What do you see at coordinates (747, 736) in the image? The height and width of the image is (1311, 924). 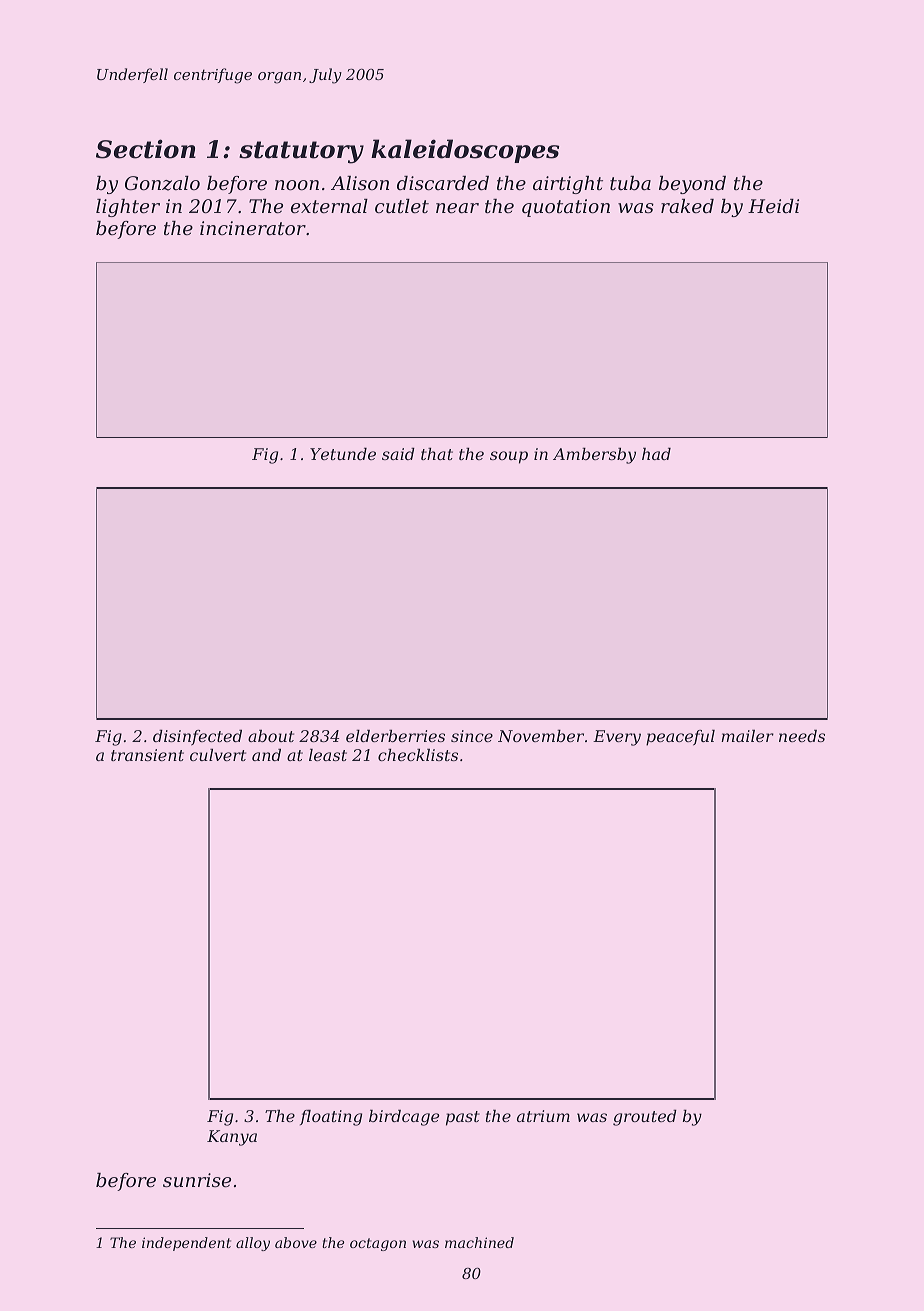 I see `mailer` at bounding box center [747, 736].
